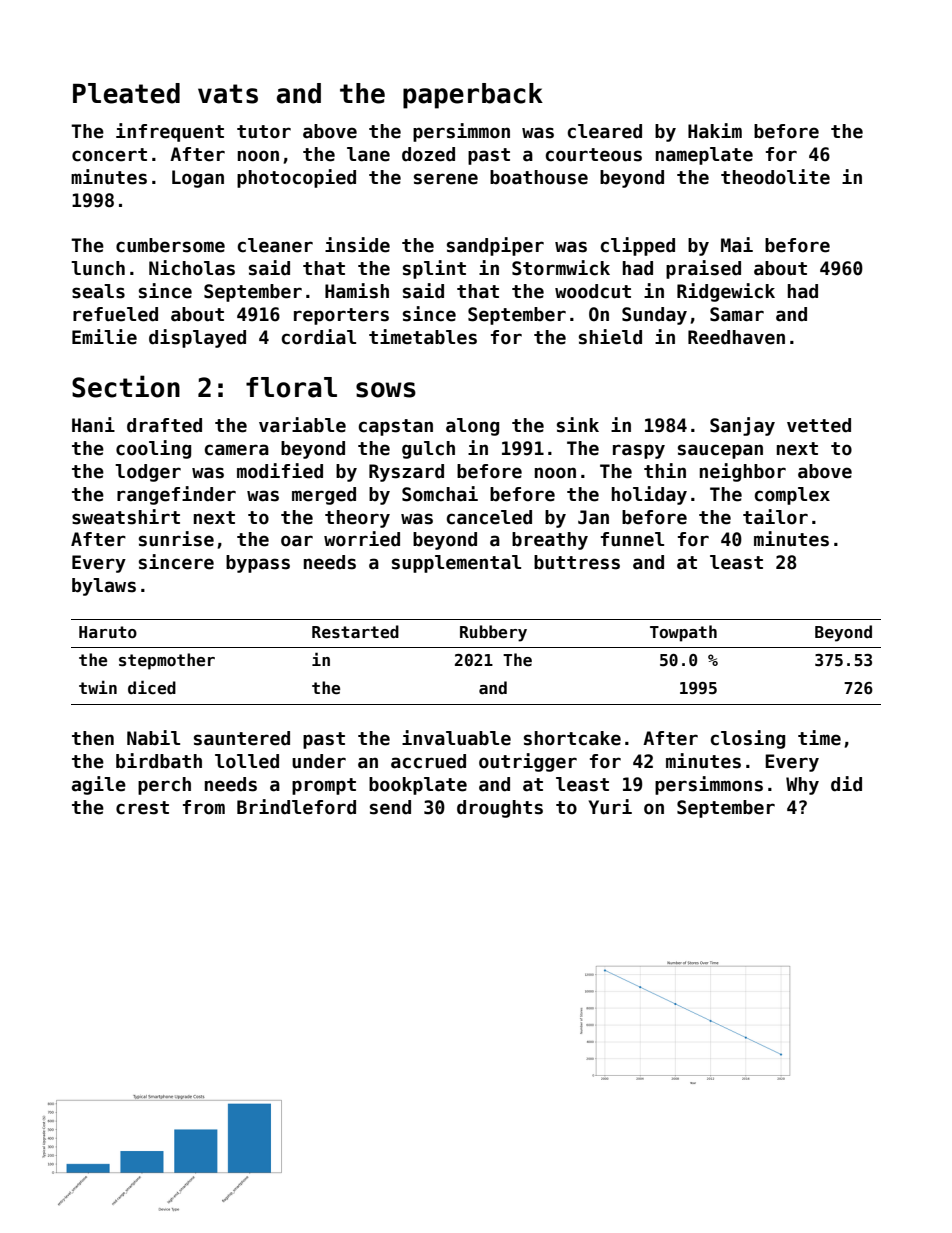 Image resolution: width=952 pixels, height=1233 pixels. Describe the element at coordinates (473, 96) in the screenshot. I see `paperback` at that location.
